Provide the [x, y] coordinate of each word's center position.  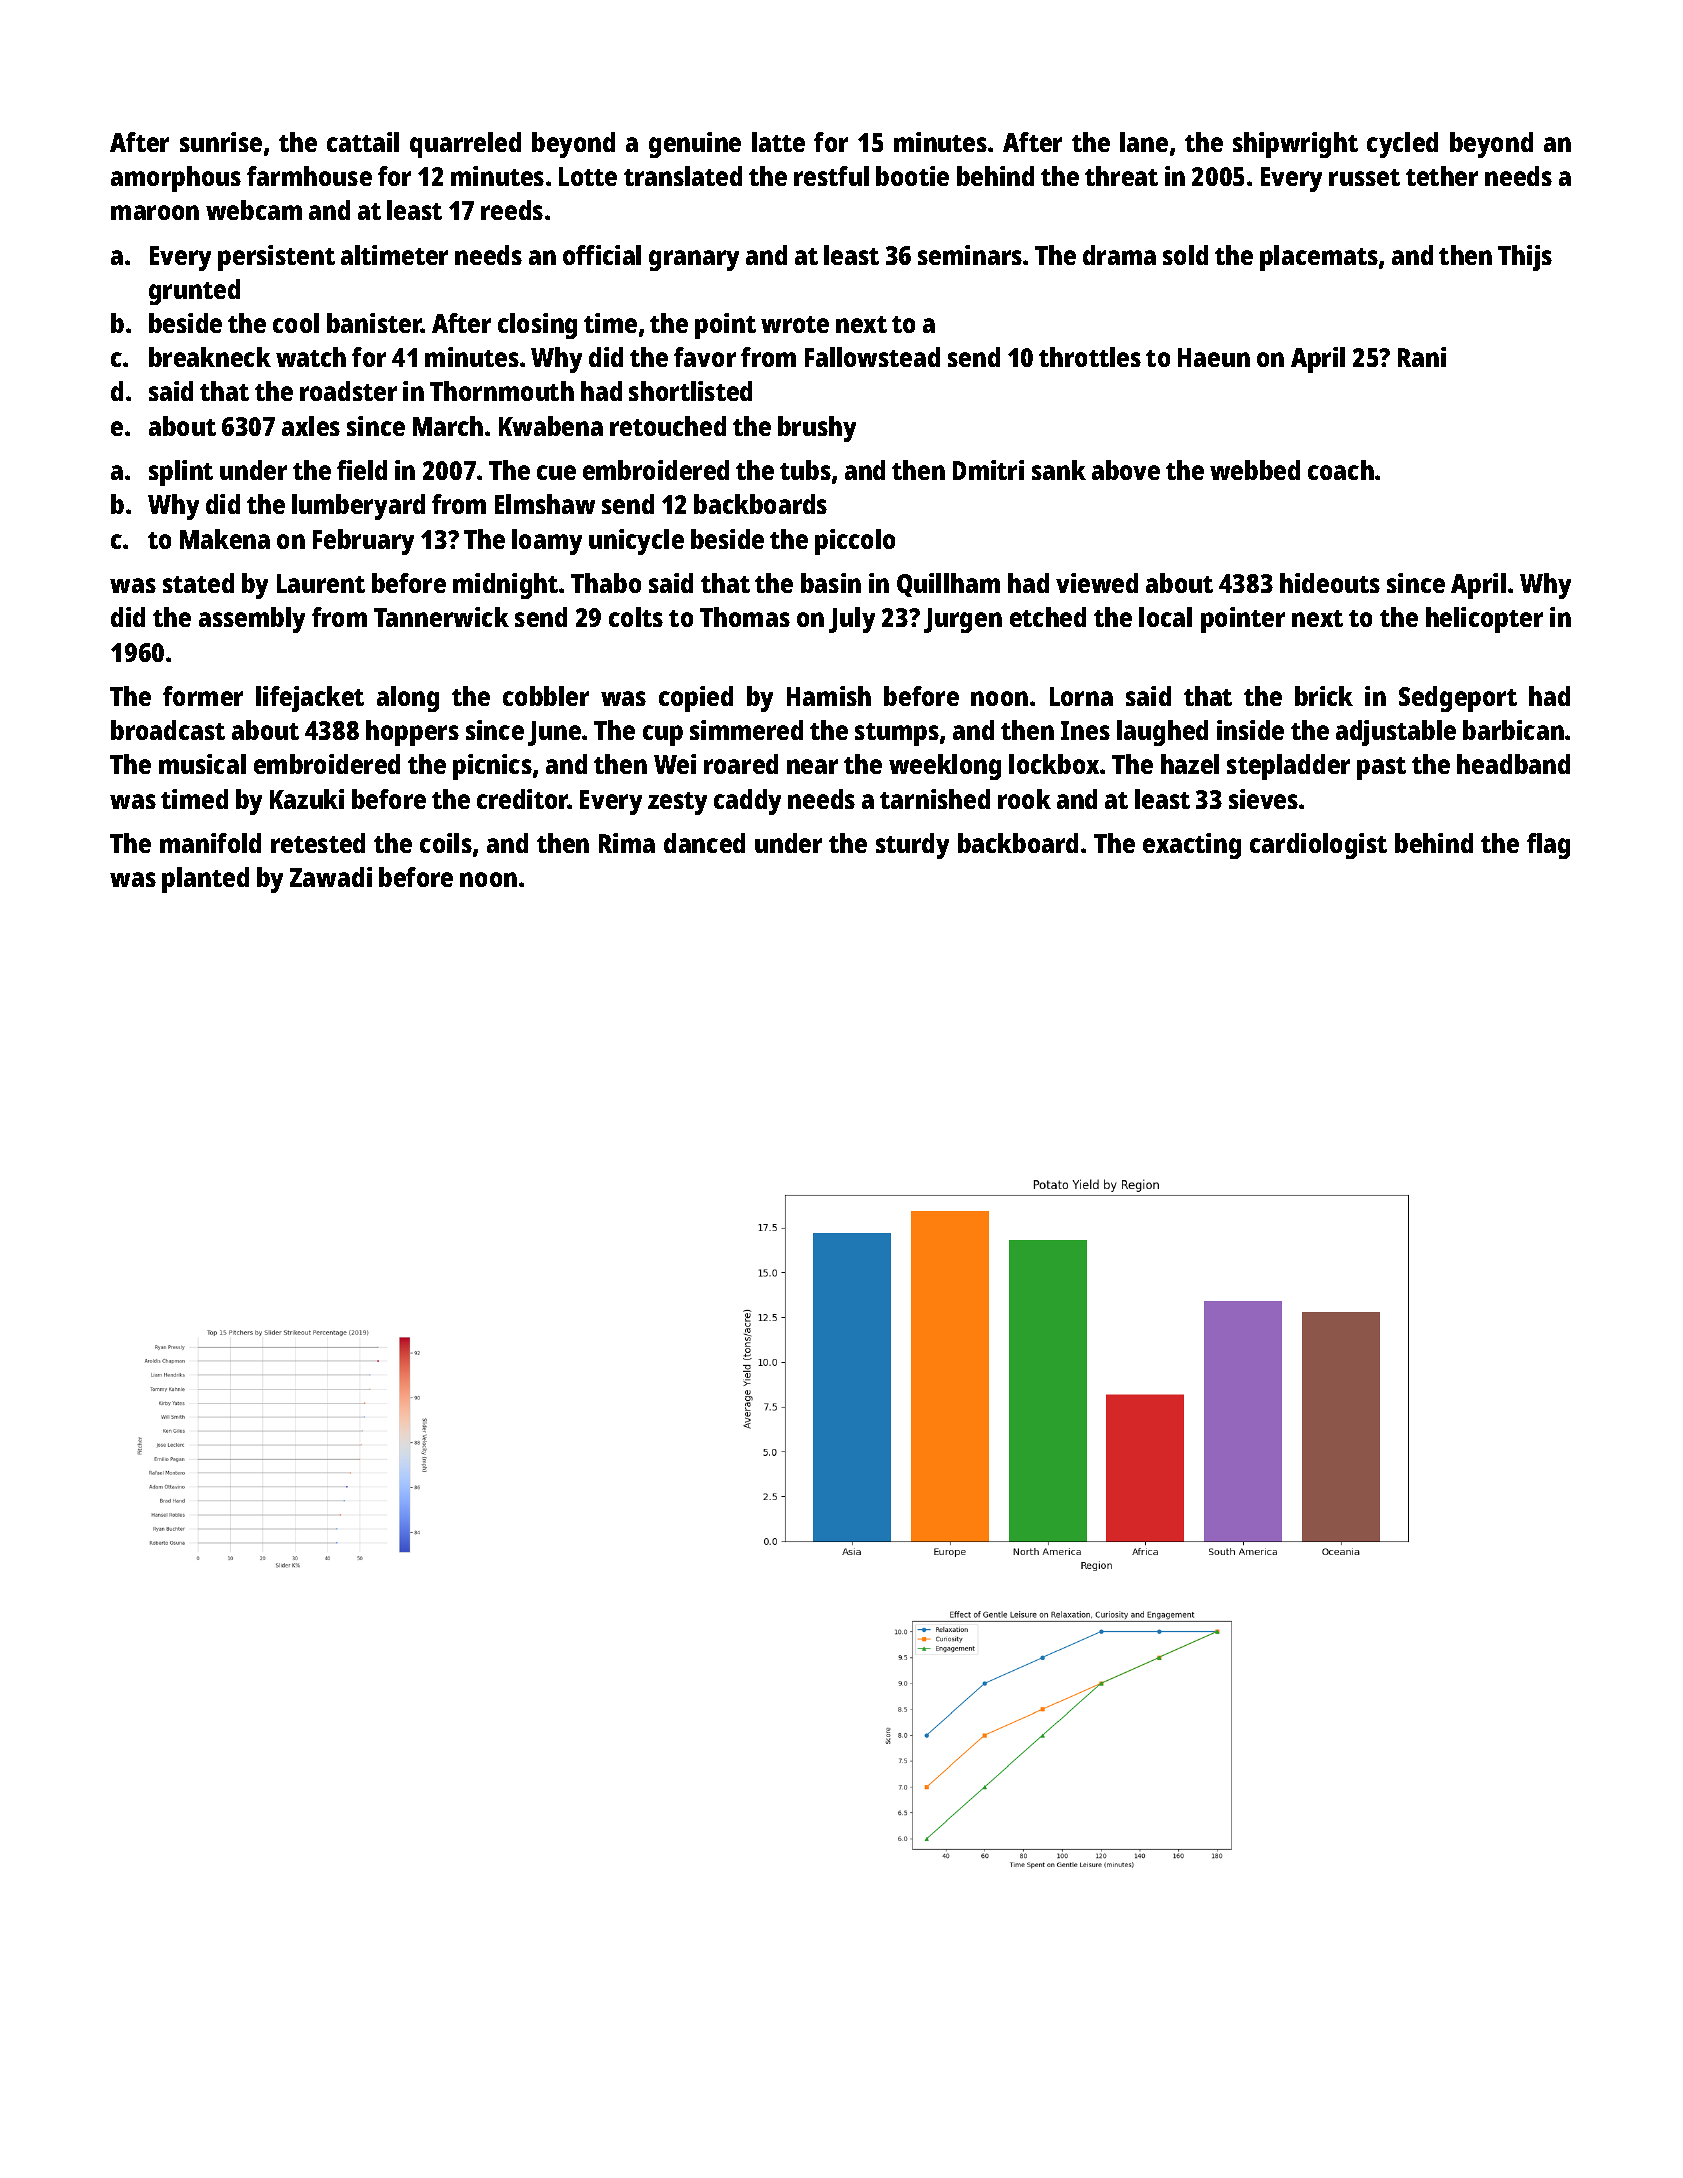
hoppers [412, 733]
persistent [276, 258]
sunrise [221, 142]
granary [694, 260]
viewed [1097, 583]
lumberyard [358, 507]
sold [1185, 255]
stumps [897, 734]
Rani [1422, 357]
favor [705, 357]
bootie [912, 176]
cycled [1402, 145]
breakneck [210, 357]
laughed [1162, 733]
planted [205, 880]
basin [831, 583]
